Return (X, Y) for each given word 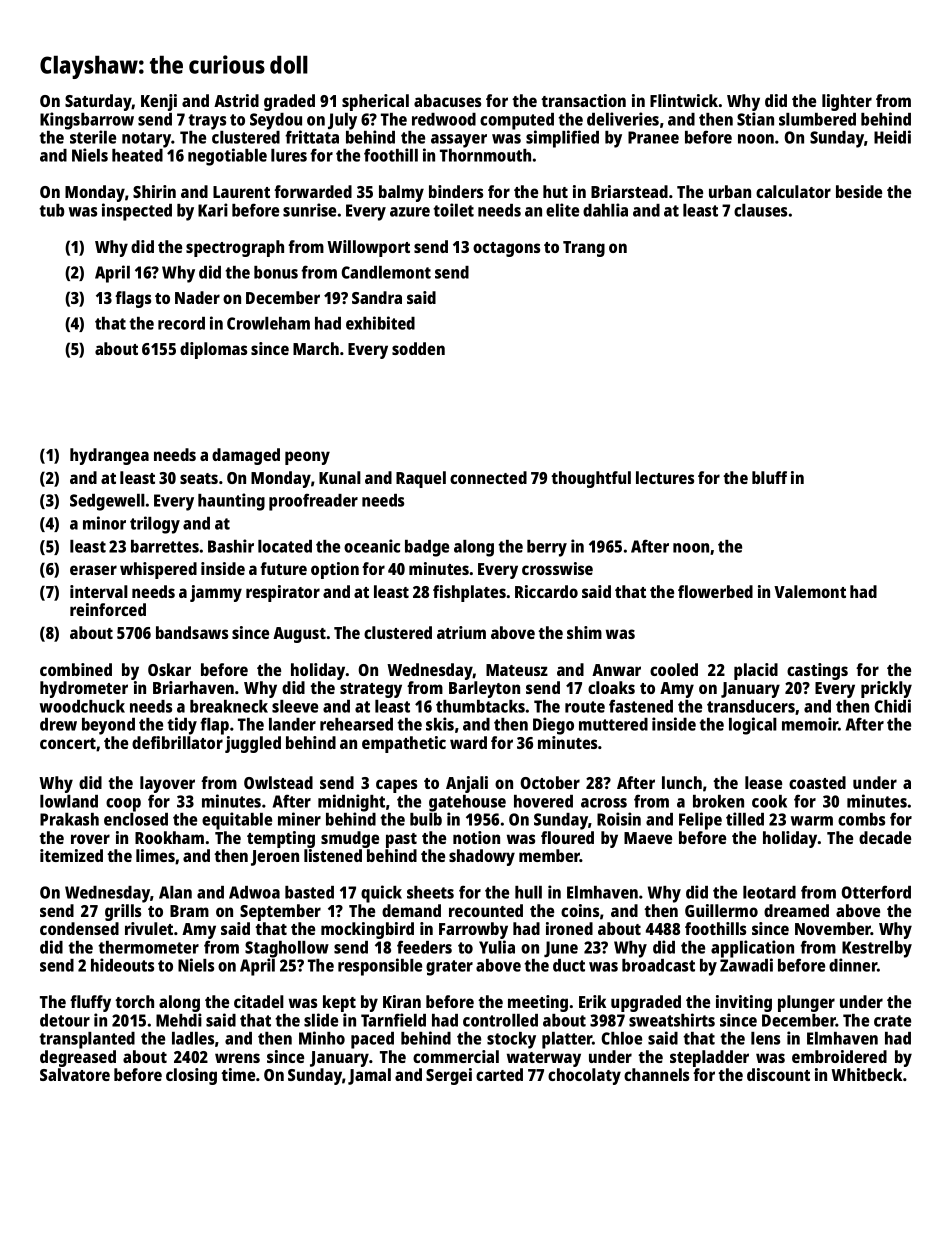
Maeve (648, 838)
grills (123, 912)
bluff (769, 477)
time (238, 1074)
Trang (584, 249)
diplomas (213, 350)
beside (859, 191)
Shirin (154, 191)
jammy (216, 593)
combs (861, 819)
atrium (461, 632)
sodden (418, 348)
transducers (751, 706)
